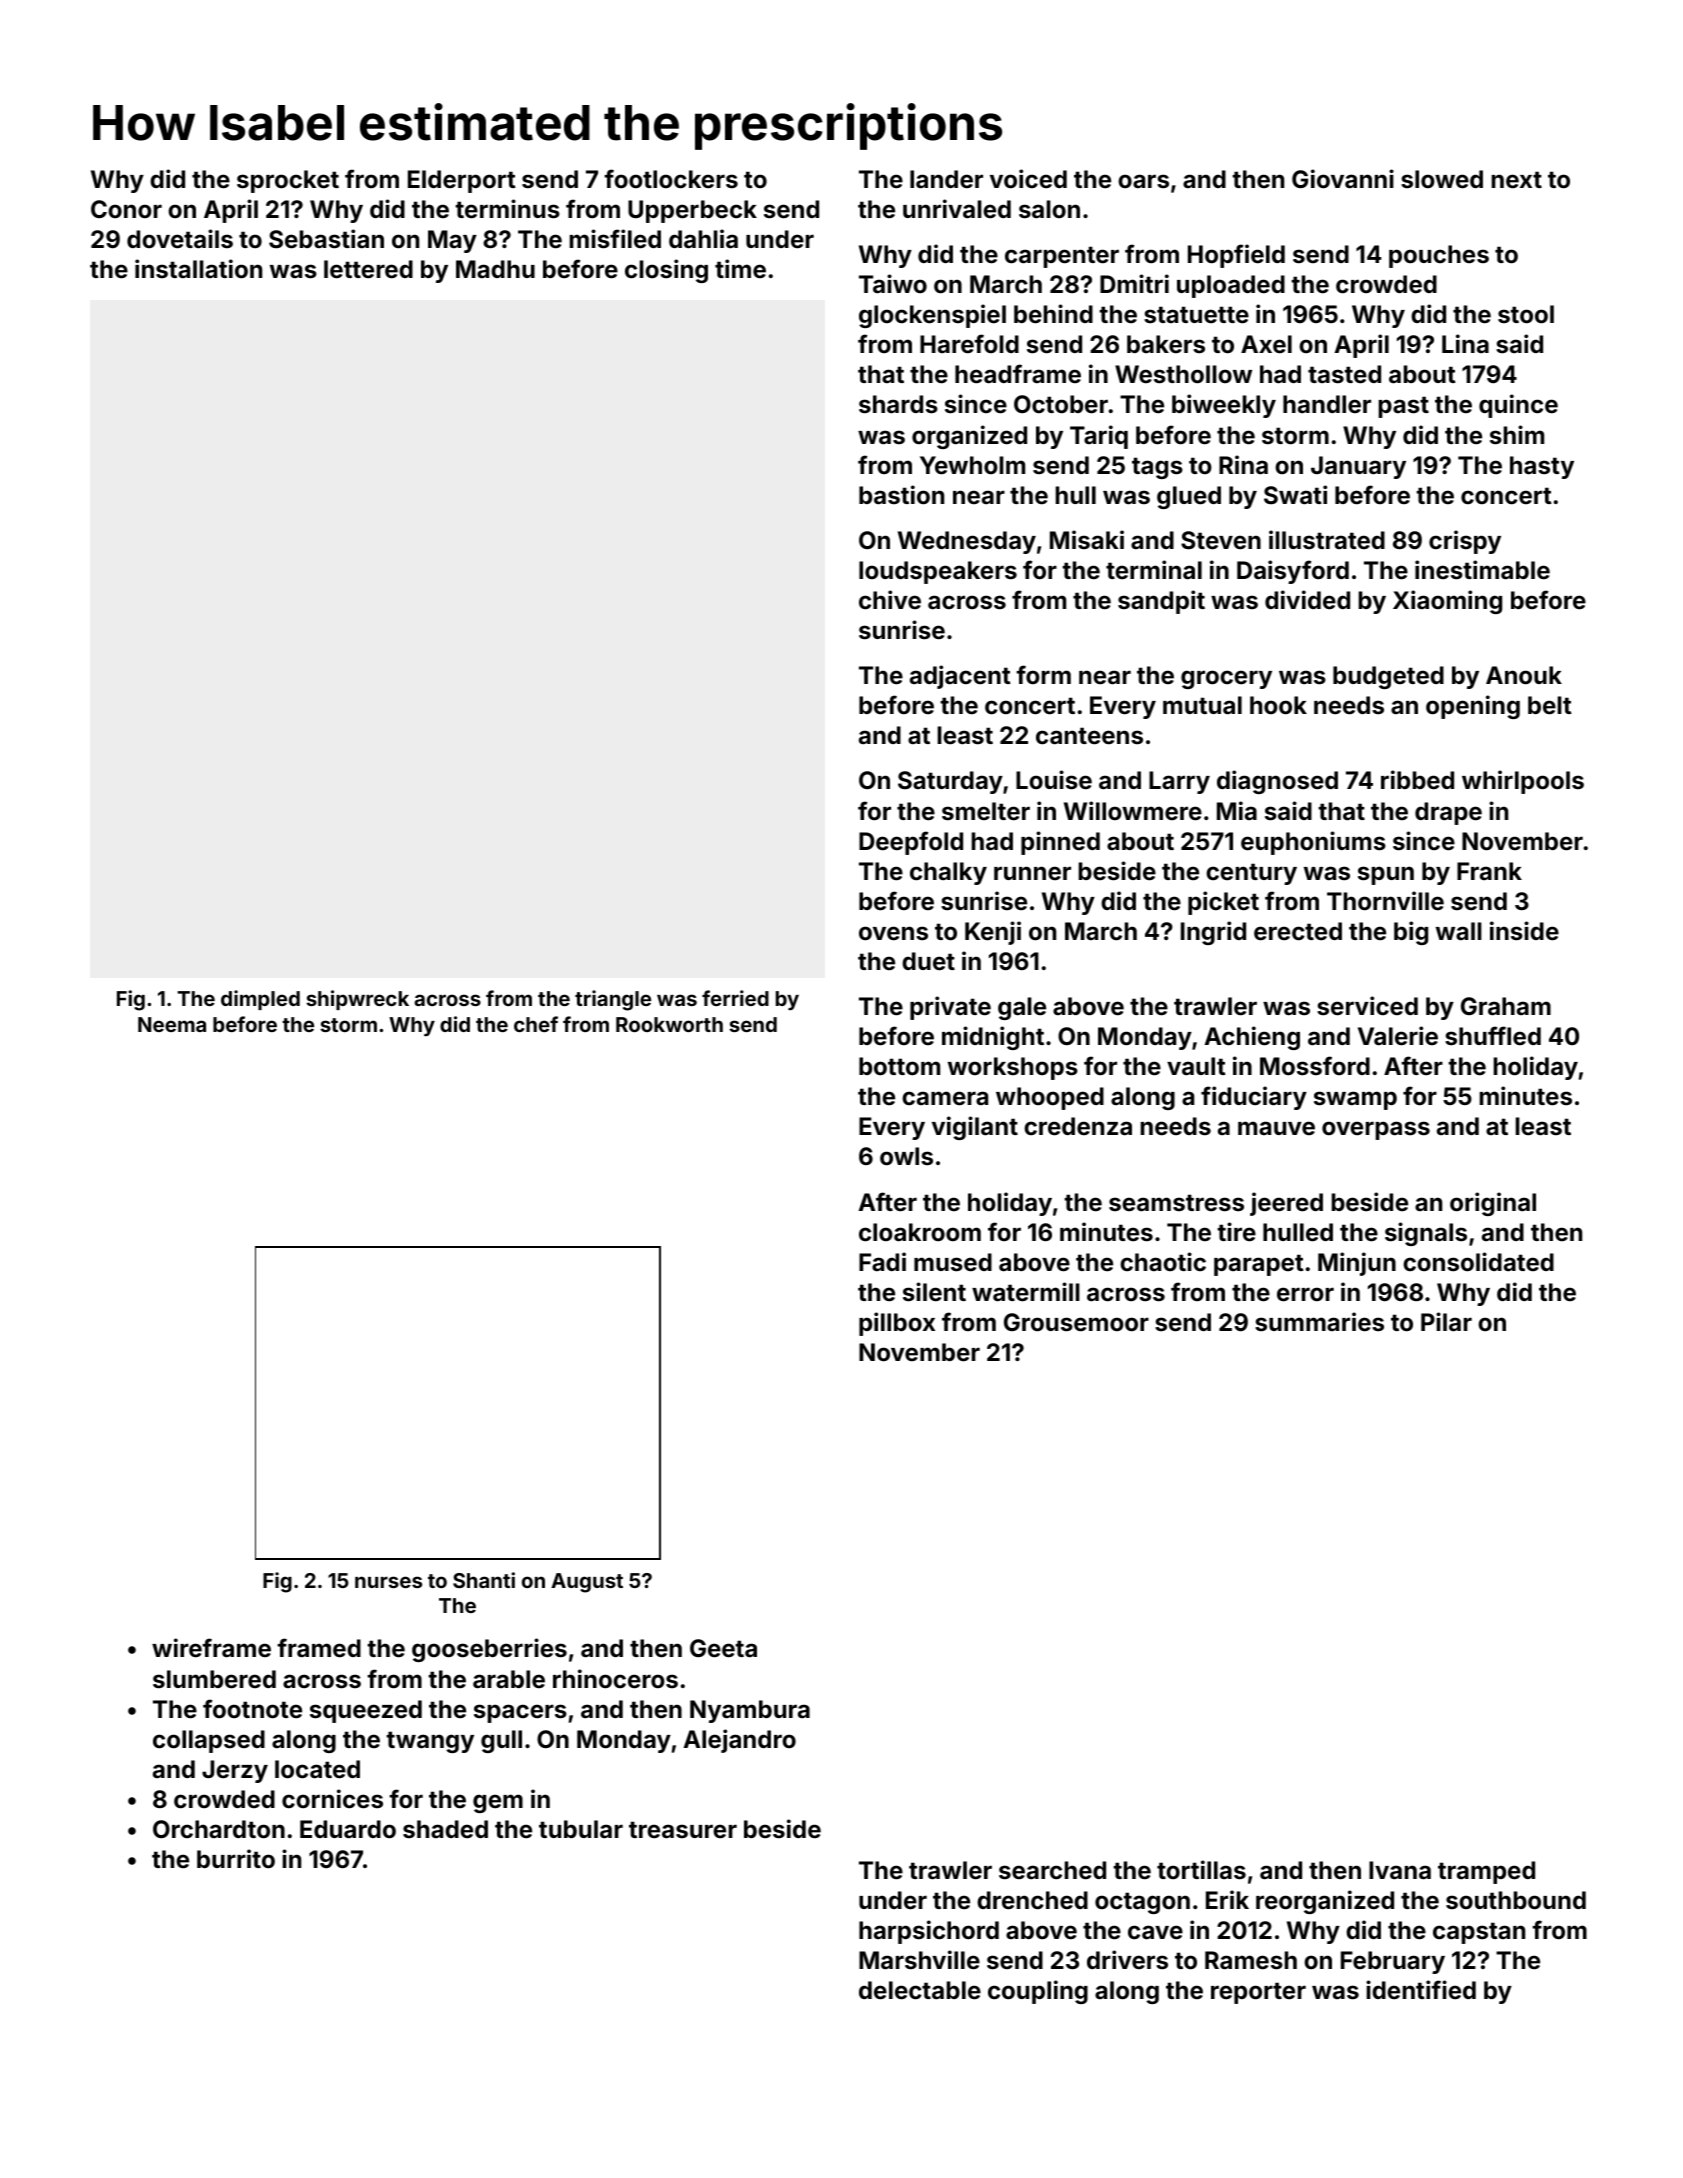 The width and height of the screenshot is (1683, 2178). Describe the element at coordinates (1478, 1262) in the screenshot. I see `consolidated` at that location.
